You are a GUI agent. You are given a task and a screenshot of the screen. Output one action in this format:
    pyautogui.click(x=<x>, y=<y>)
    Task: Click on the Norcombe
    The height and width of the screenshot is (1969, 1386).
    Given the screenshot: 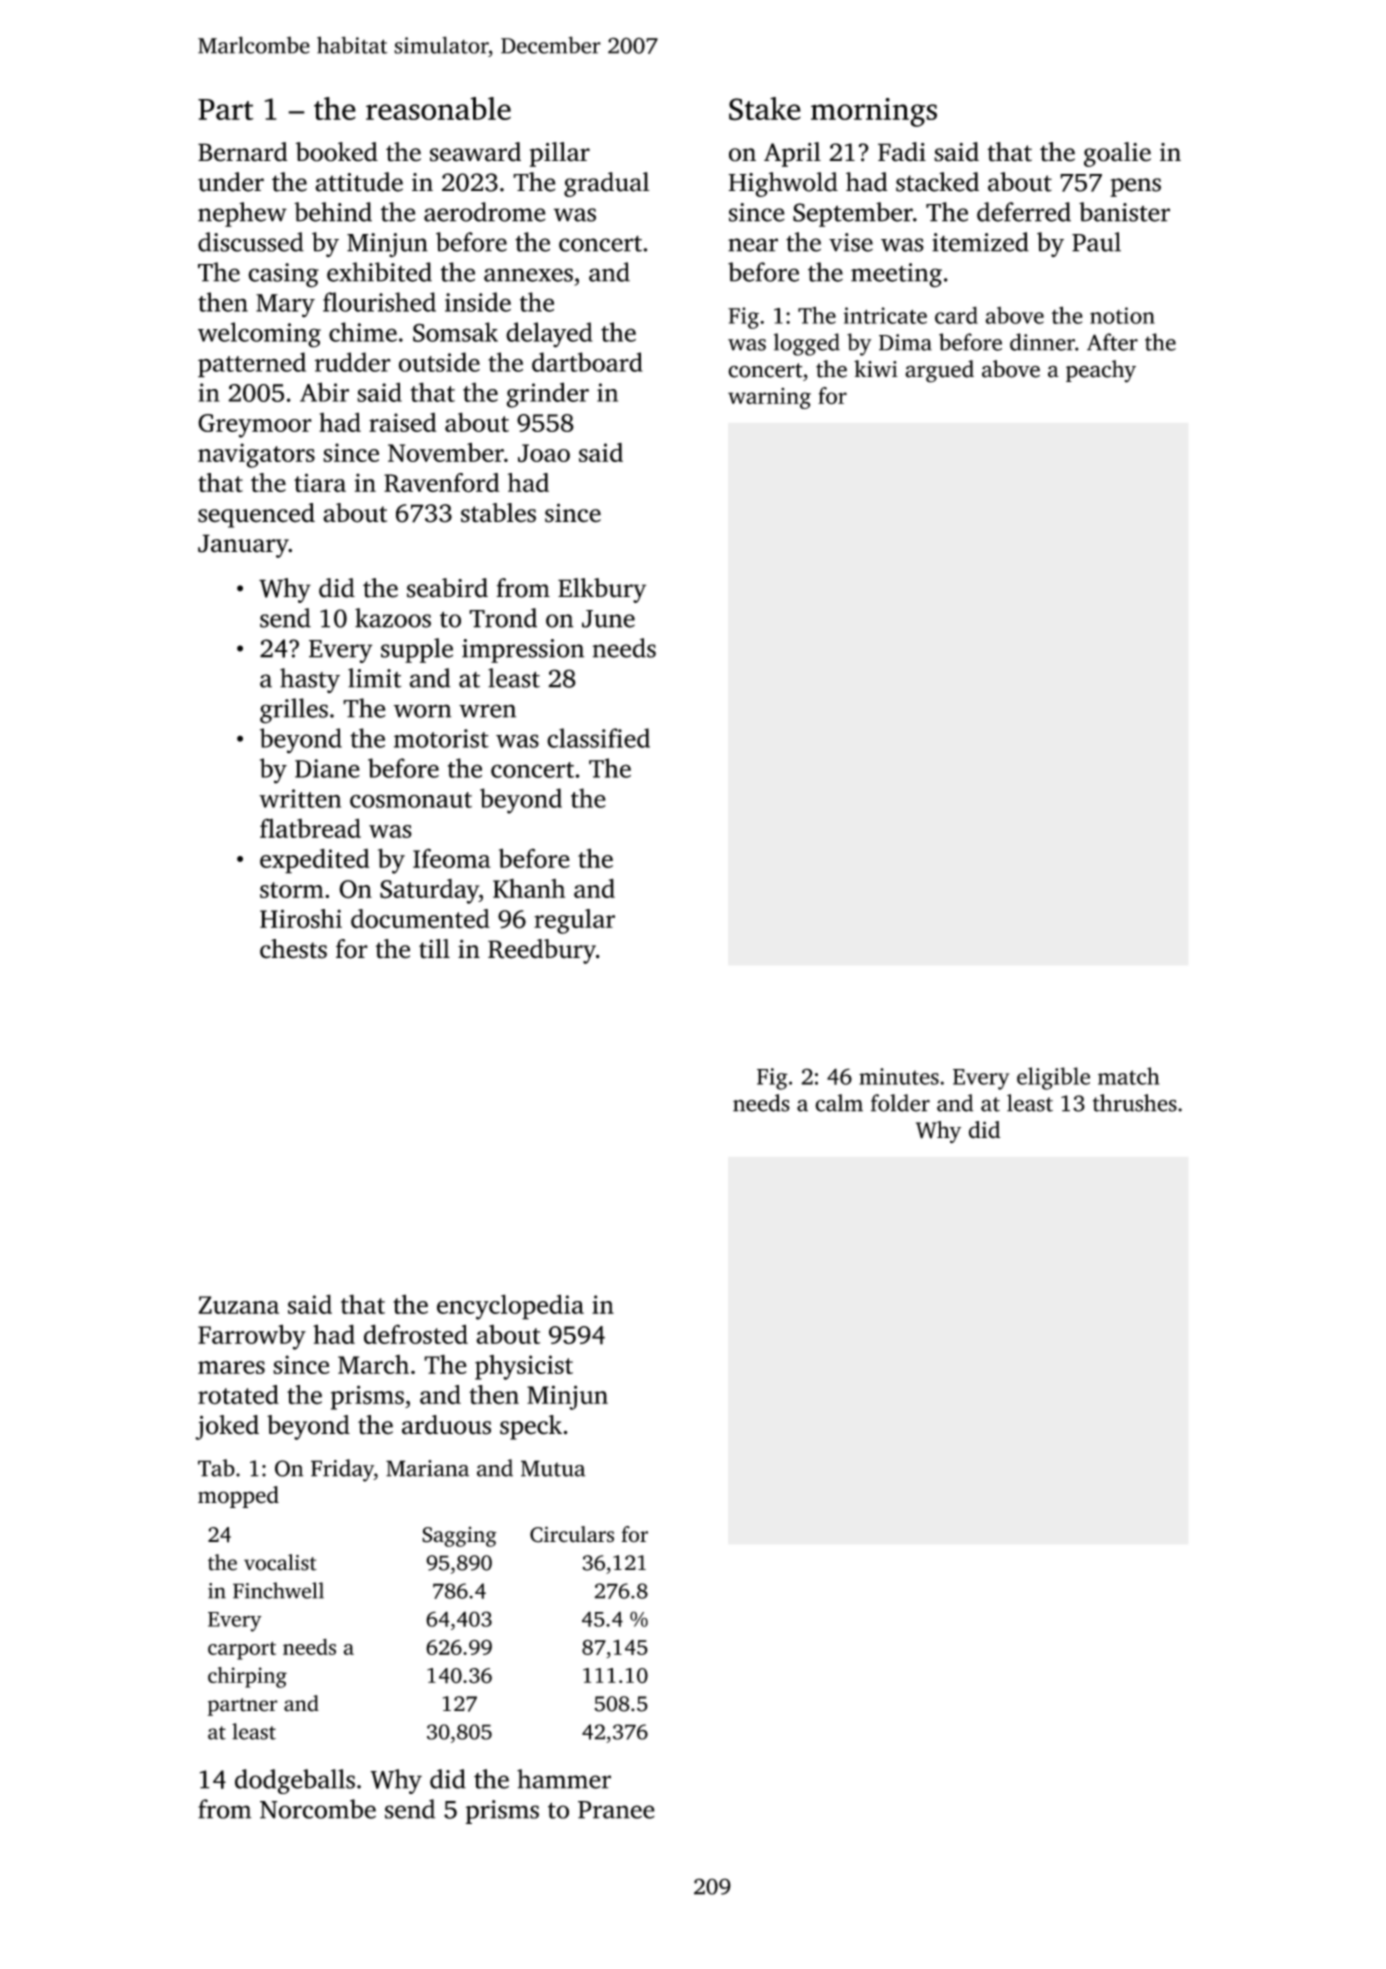 What is the action you would take?
    pyautogui.click(x=318, y=1809)
